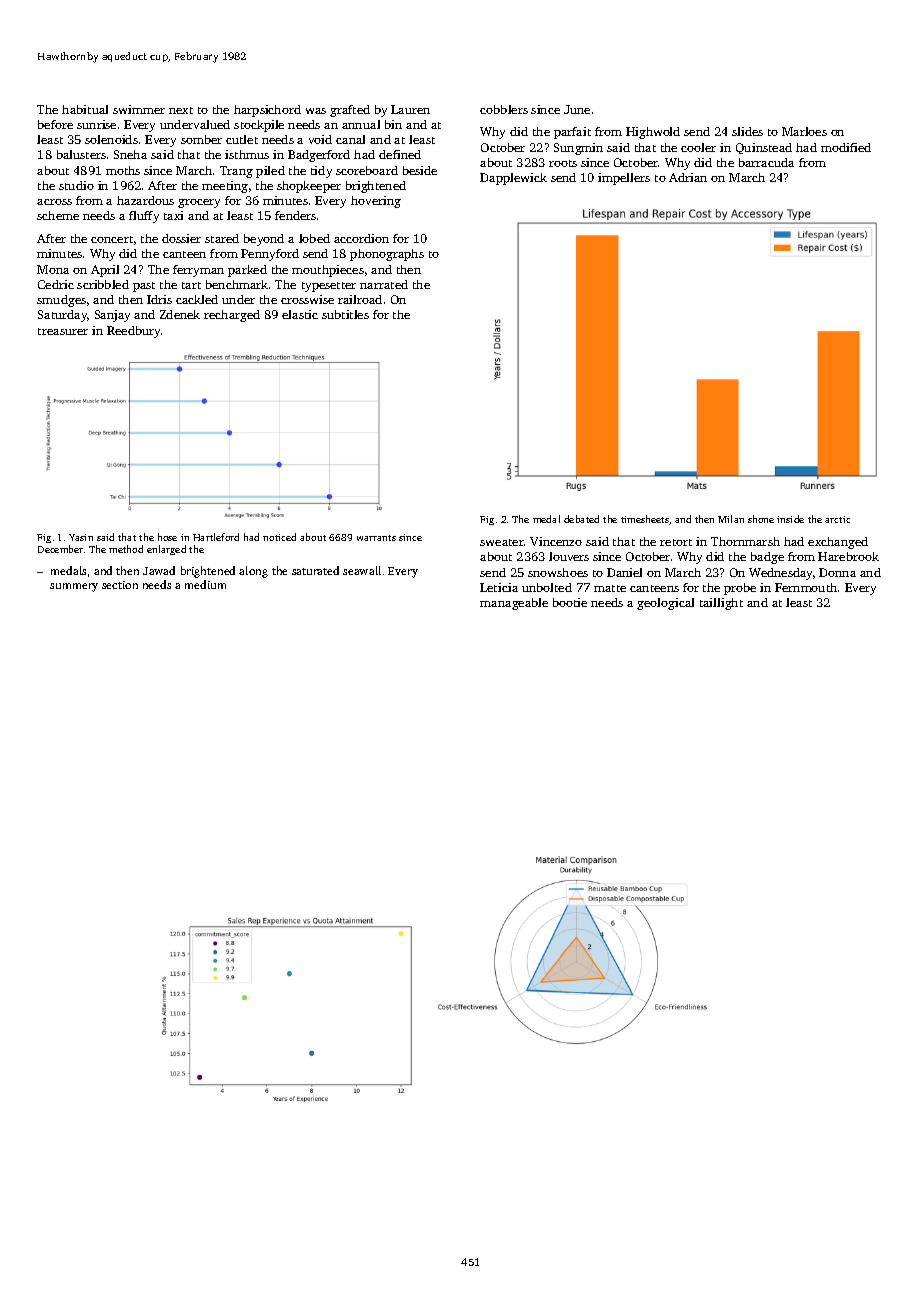 The width and height of the screenshot is (924, 1308). Describe the element at coordinates (232, 316) in the screenshot. I see `recharged` at that location.
